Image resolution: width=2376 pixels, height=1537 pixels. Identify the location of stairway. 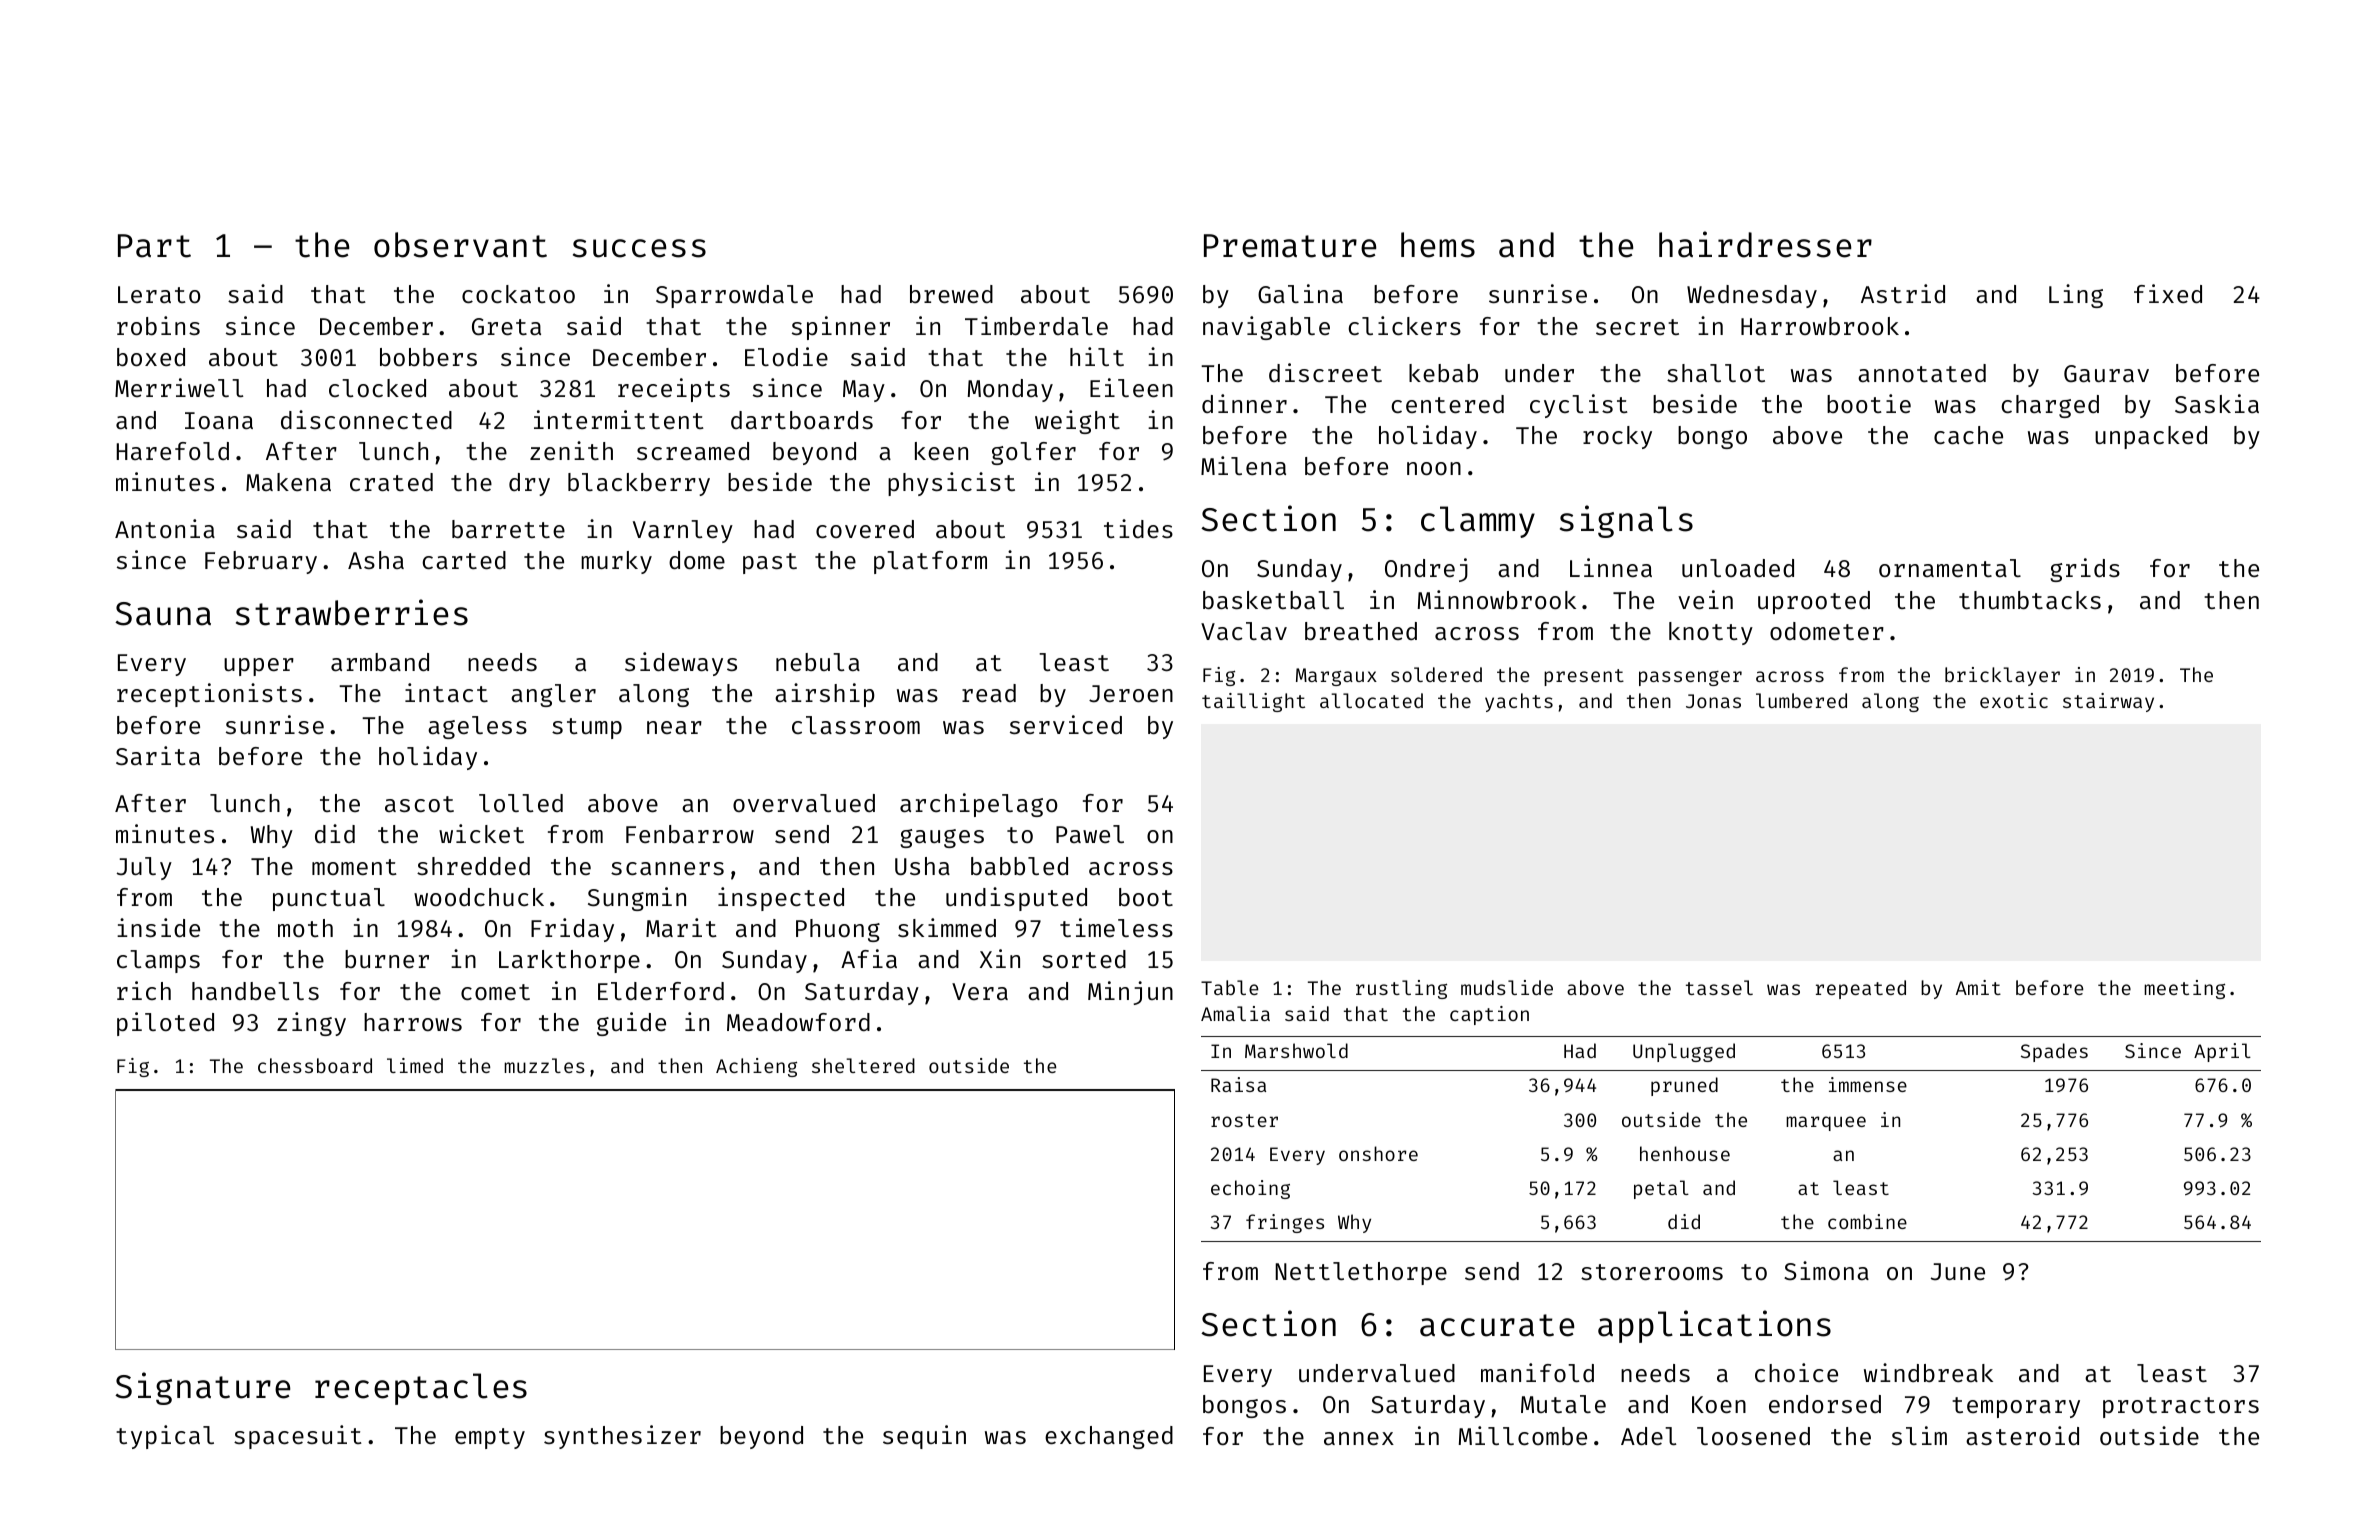
(2108, 702).
